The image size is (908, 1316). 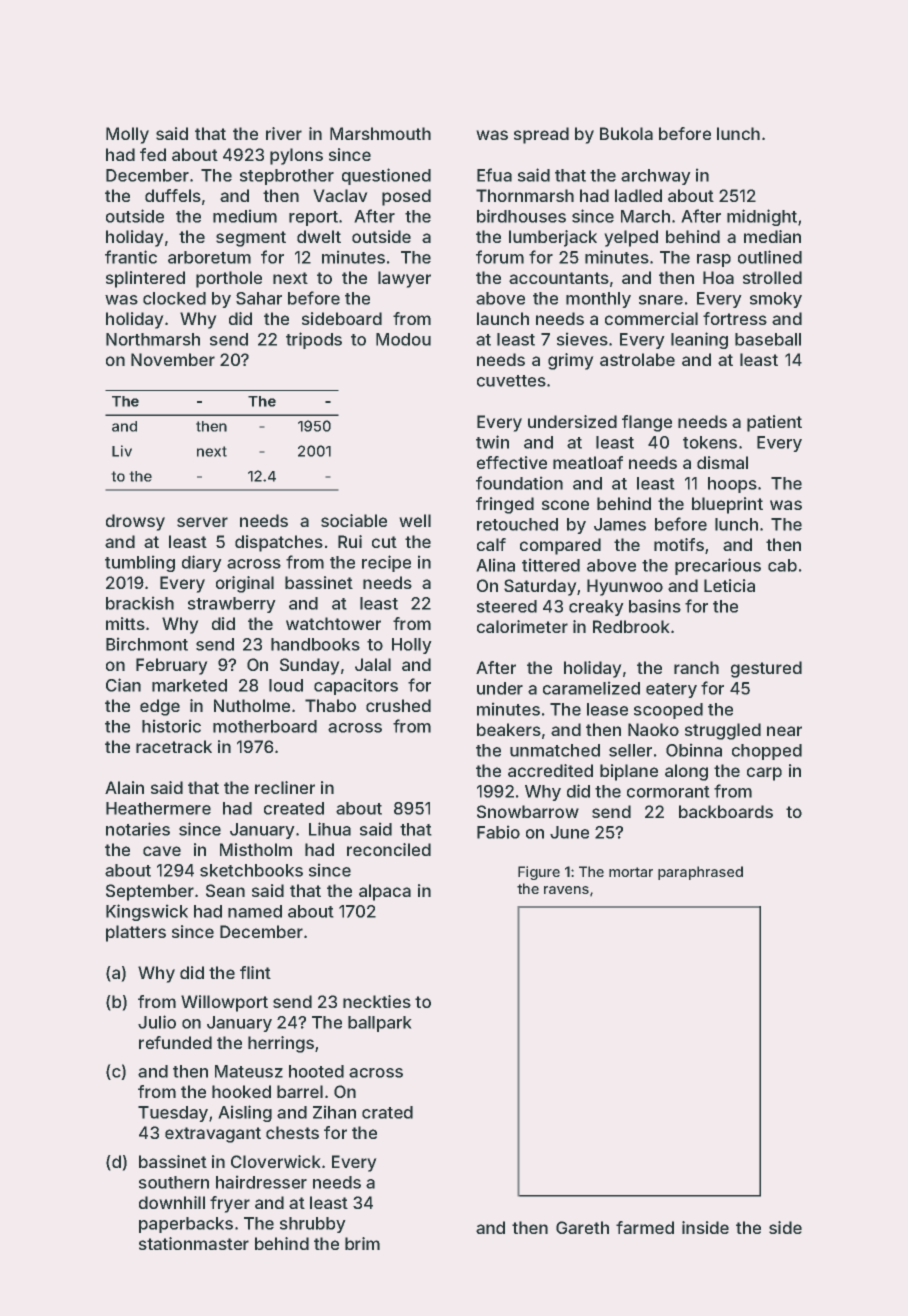 What do you see at coordinates (492, 442) in the image?
I see `twin` at bounding box center [492, 442].
